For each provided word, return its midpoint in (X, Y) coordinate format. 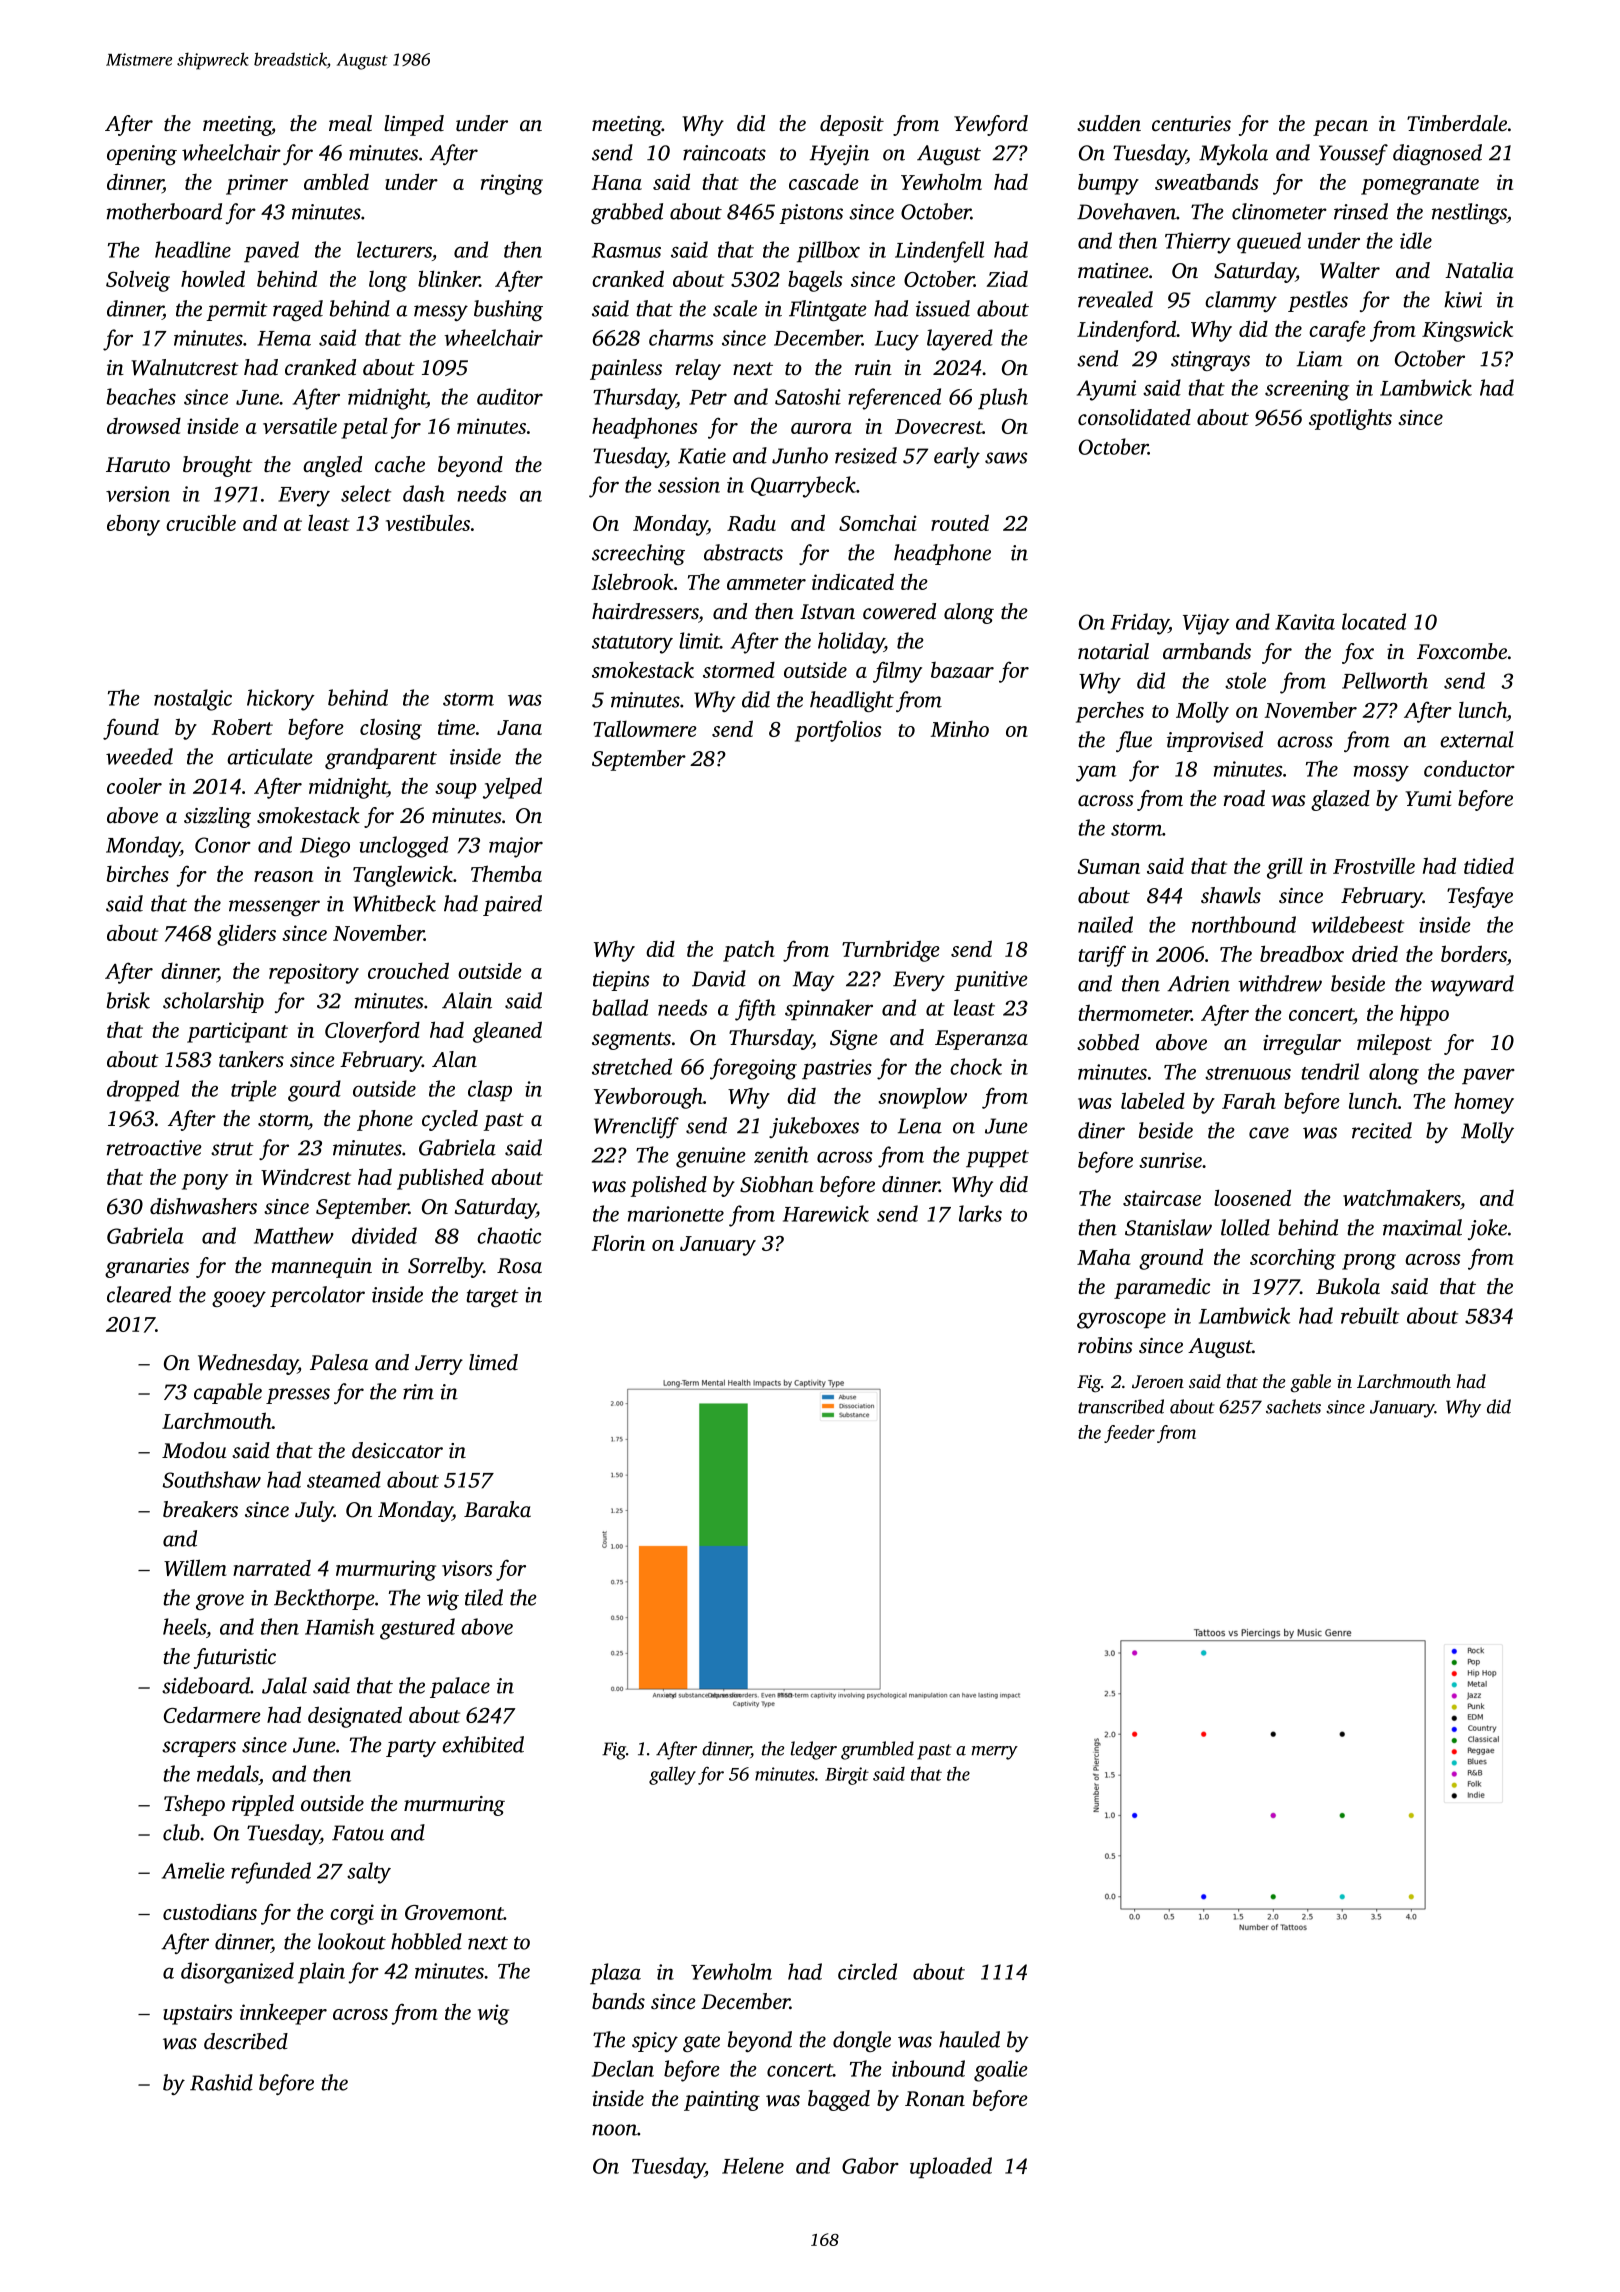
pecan (1340, 128)
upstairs (198, 2014)
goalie (1000, 2071)
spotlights (1350, 419)
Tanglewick (403, 876)
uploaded (951, 2167)
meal (350, 123)
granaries (147, 1268)
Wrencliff (636, 1127)
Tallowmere (645, 728)
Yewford (991, 125)
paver (1488, 1076)
